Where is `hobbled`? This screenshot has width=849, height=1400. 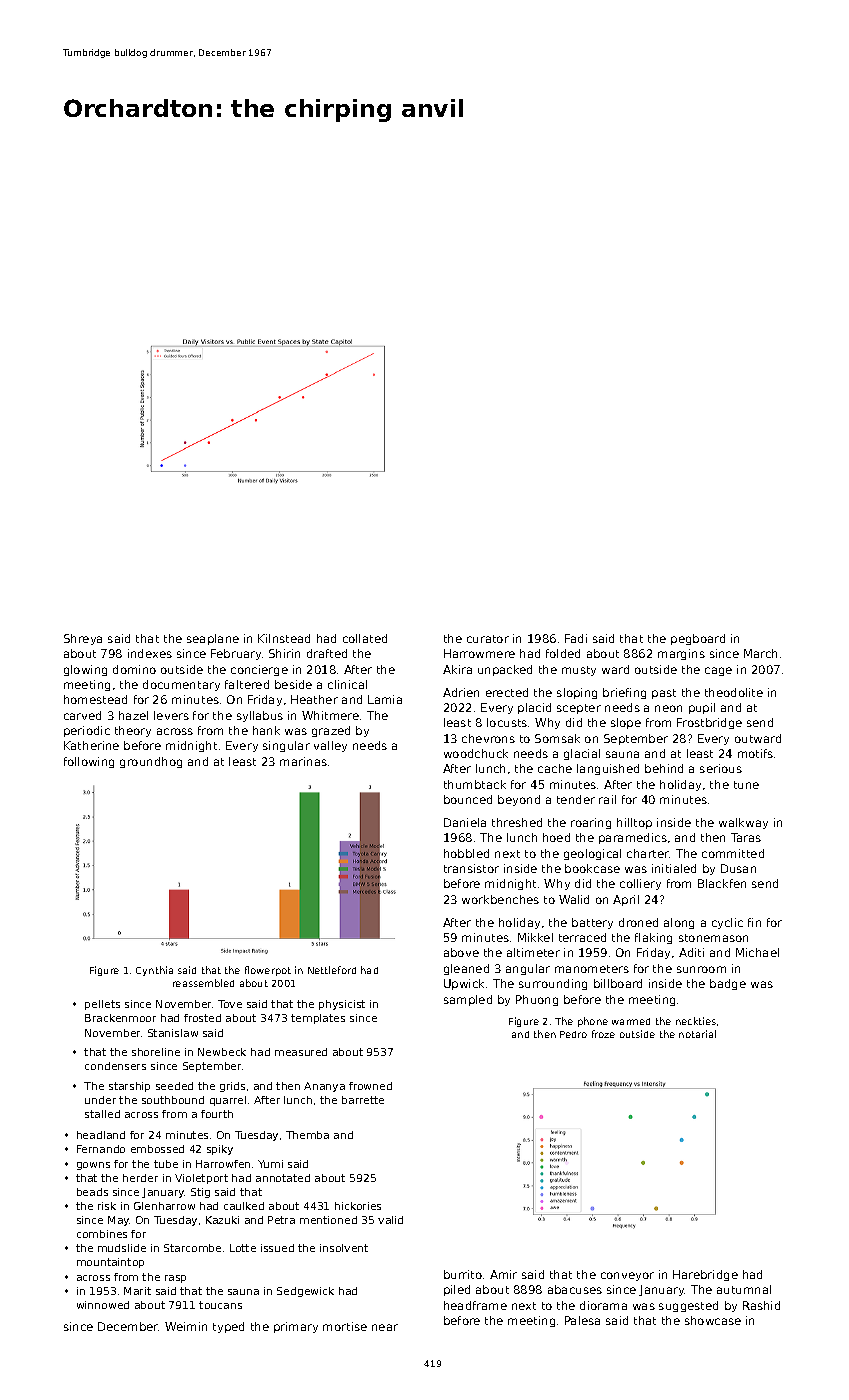 hobbled is located at coordinates (466, 853).
